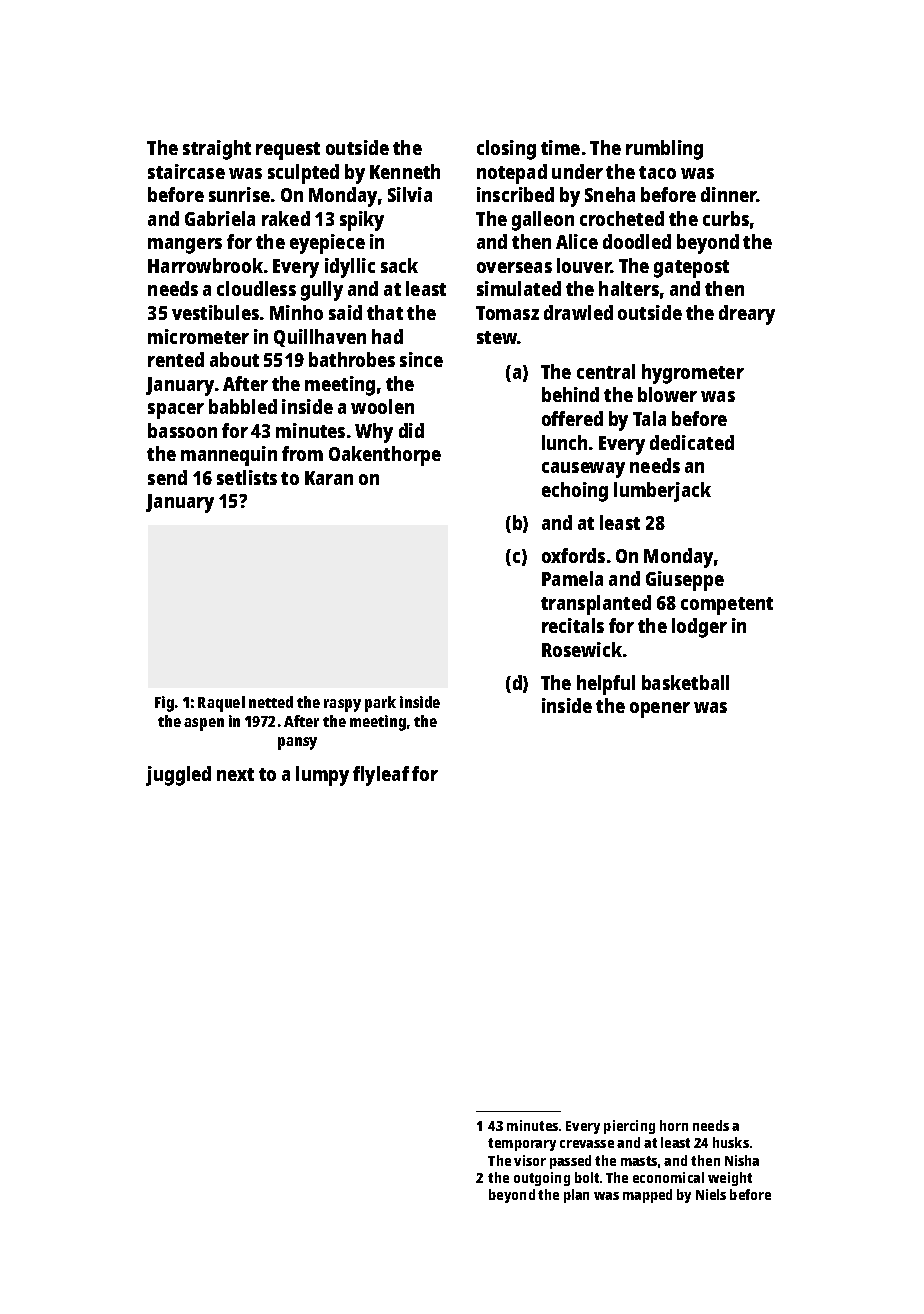 This screenshot has height=1314, width=924. What do you see at coordinates (664, 150) in the screenshot?
I see `rumbling` at bounding box center [664, 150].
